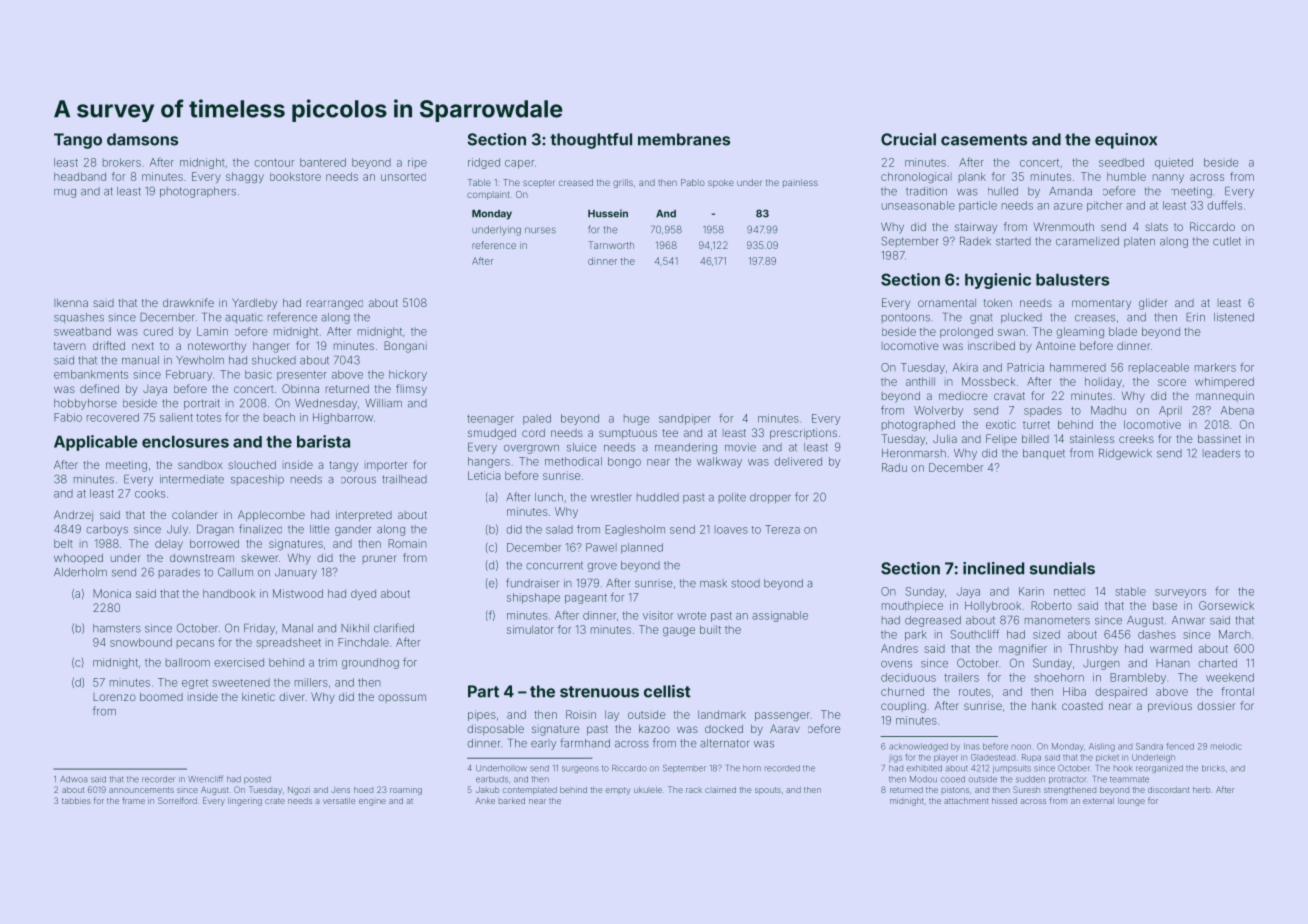 The image size is (1308, 924). I want to click on quieted, so click(1174, 163).
